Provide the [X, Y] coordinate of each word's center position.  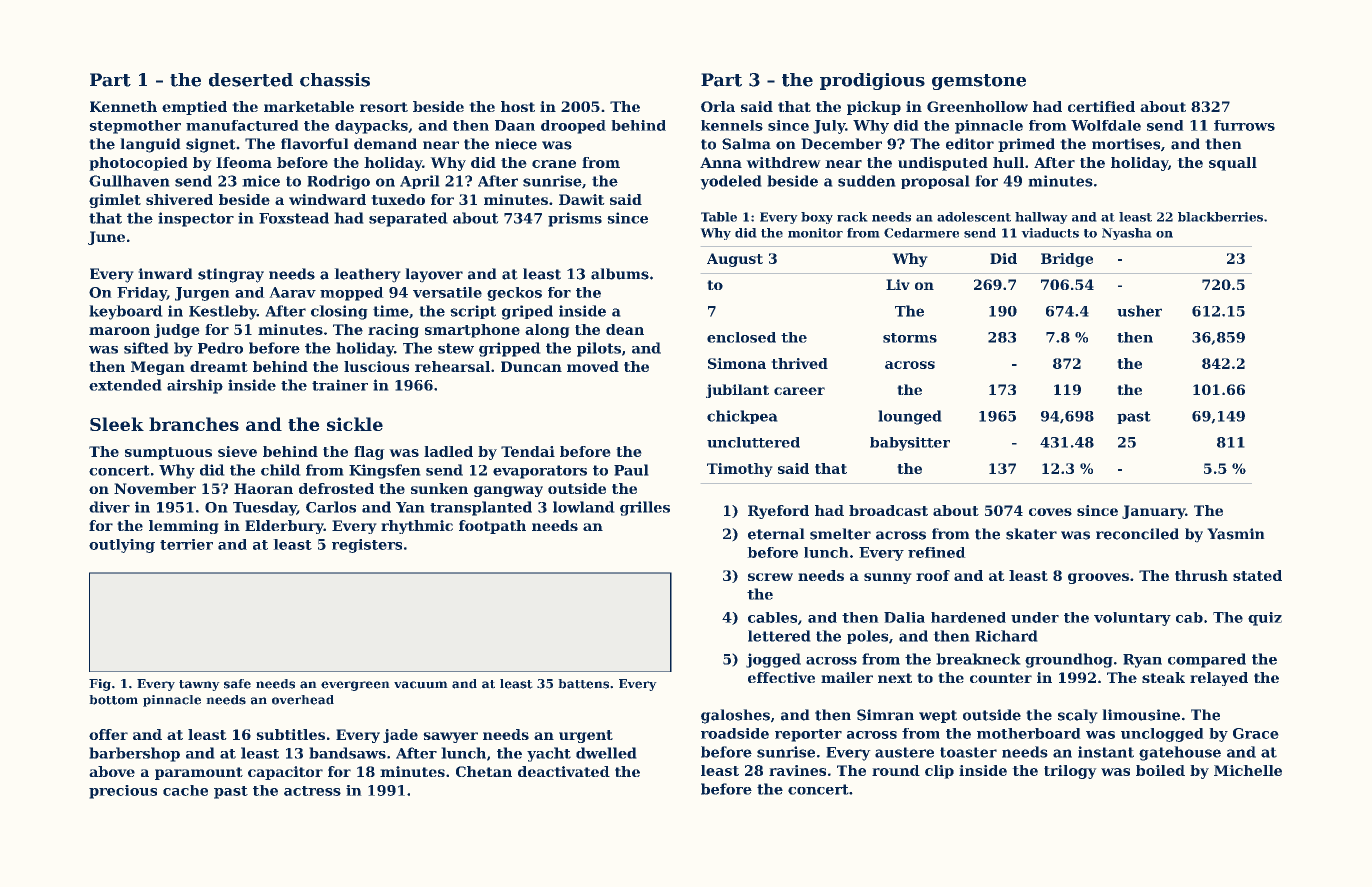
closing [339, 312]
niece [516, 144]
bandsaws [347, 753]
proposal [935, 182]
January [1153, 512]
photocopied [138, 164]
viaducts [1050, 233]
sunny [888, 578]
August [735, 260]
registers [367, 546]
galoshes [735, 716]
